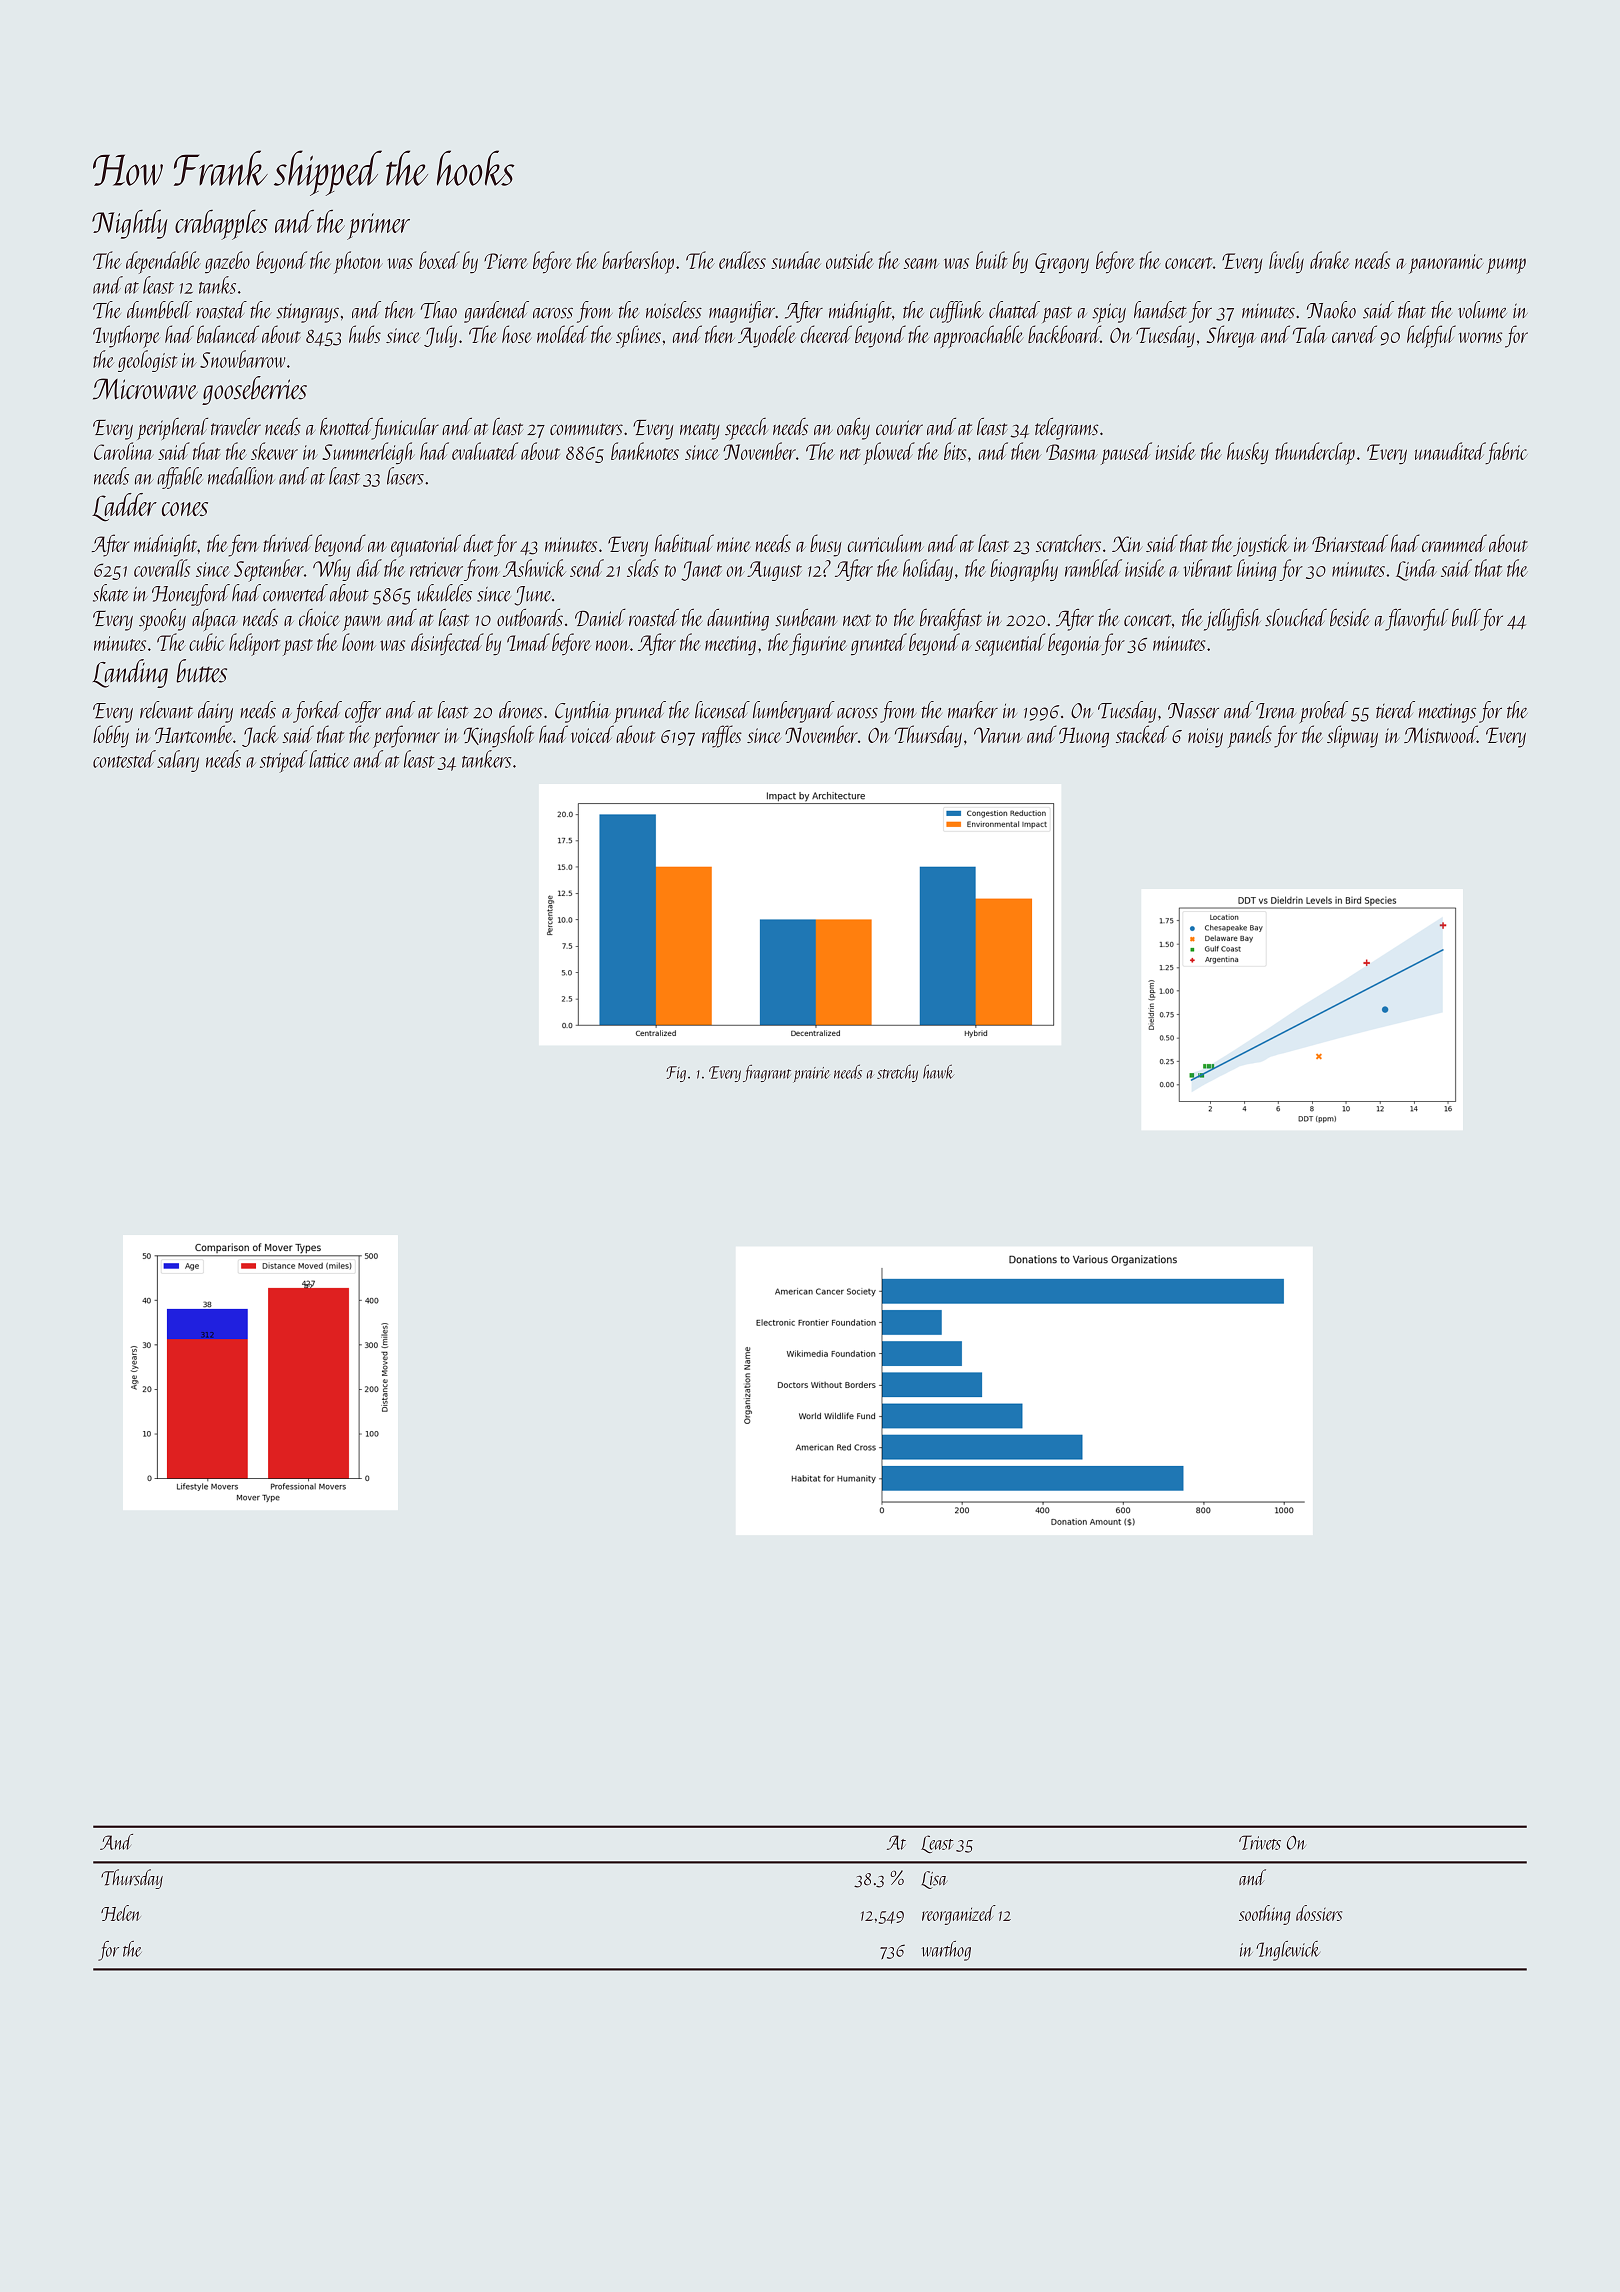 This image has width=1620, height=2292. What do you see at coordinates (124, 759) in the image?
I see `contested` at bounding box center [124, 759].
